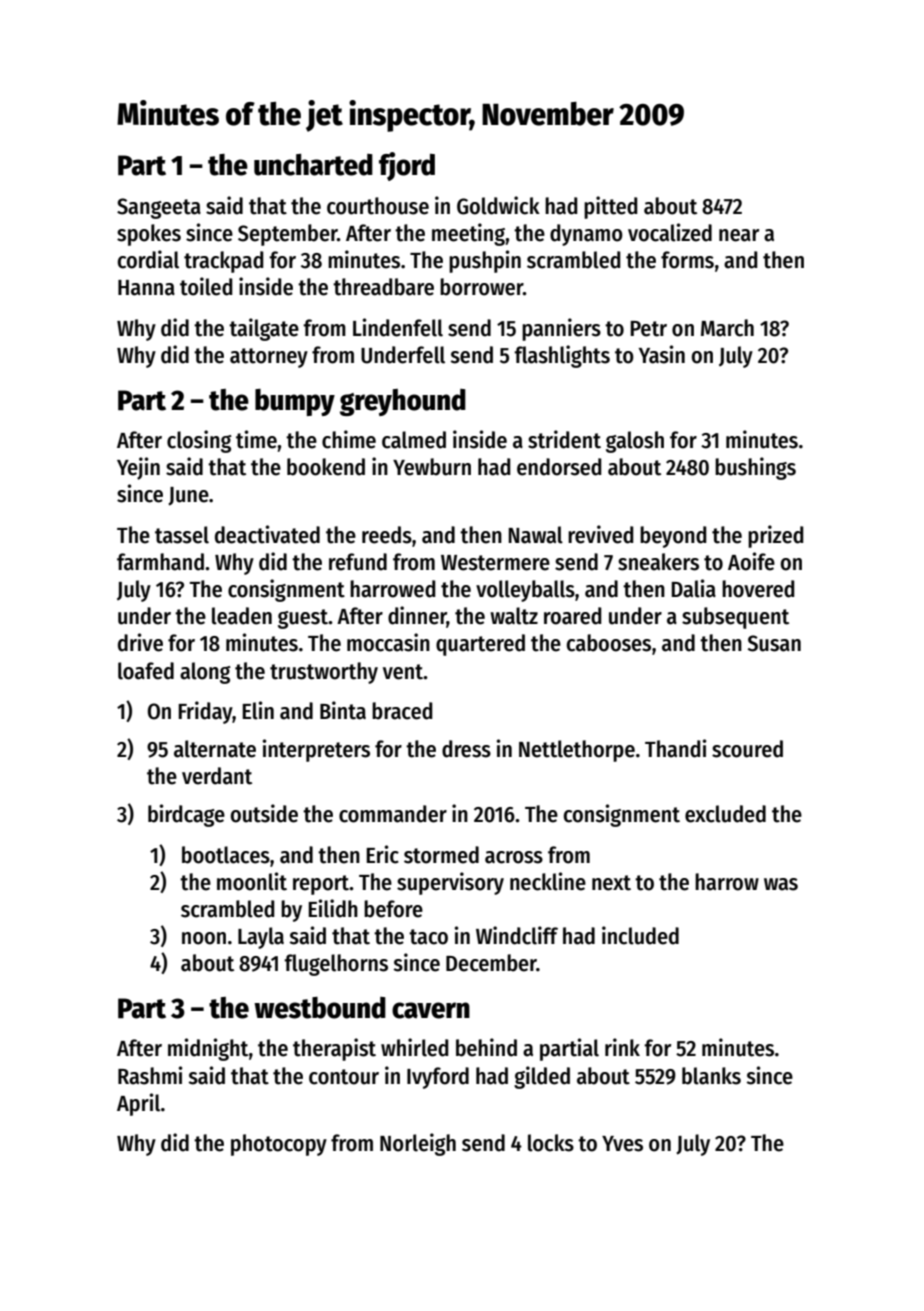 The width and height of the document is (924, 1311). What do you see at coordinates (403, 402) in the document?
I see `greyhound` at bounding box center [403, 402].
